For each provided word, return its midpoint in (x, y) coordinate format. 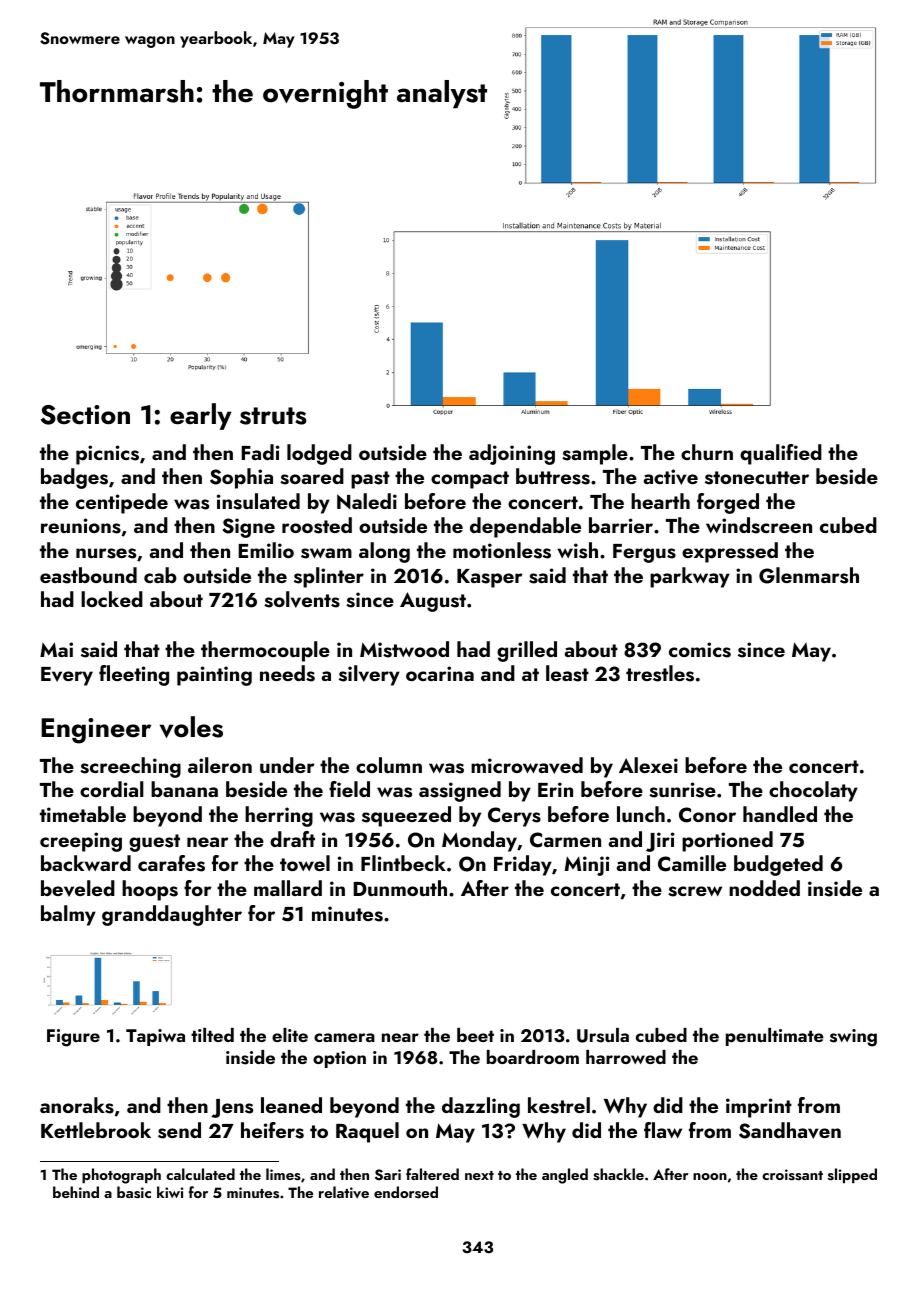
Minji (587, 866)
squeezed (406, 816)
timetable (83, 814)
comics (700, 650)
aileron (220, 765)
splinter (329, 577)
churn (707, 452)
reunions (81, 526)
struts (273, 416)
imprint (759, 1108)
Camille (692, 863)
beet (475, 1035)
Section (85, 415)
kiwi (170, 1192)
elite (290, 1035)
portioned (727, 841)
